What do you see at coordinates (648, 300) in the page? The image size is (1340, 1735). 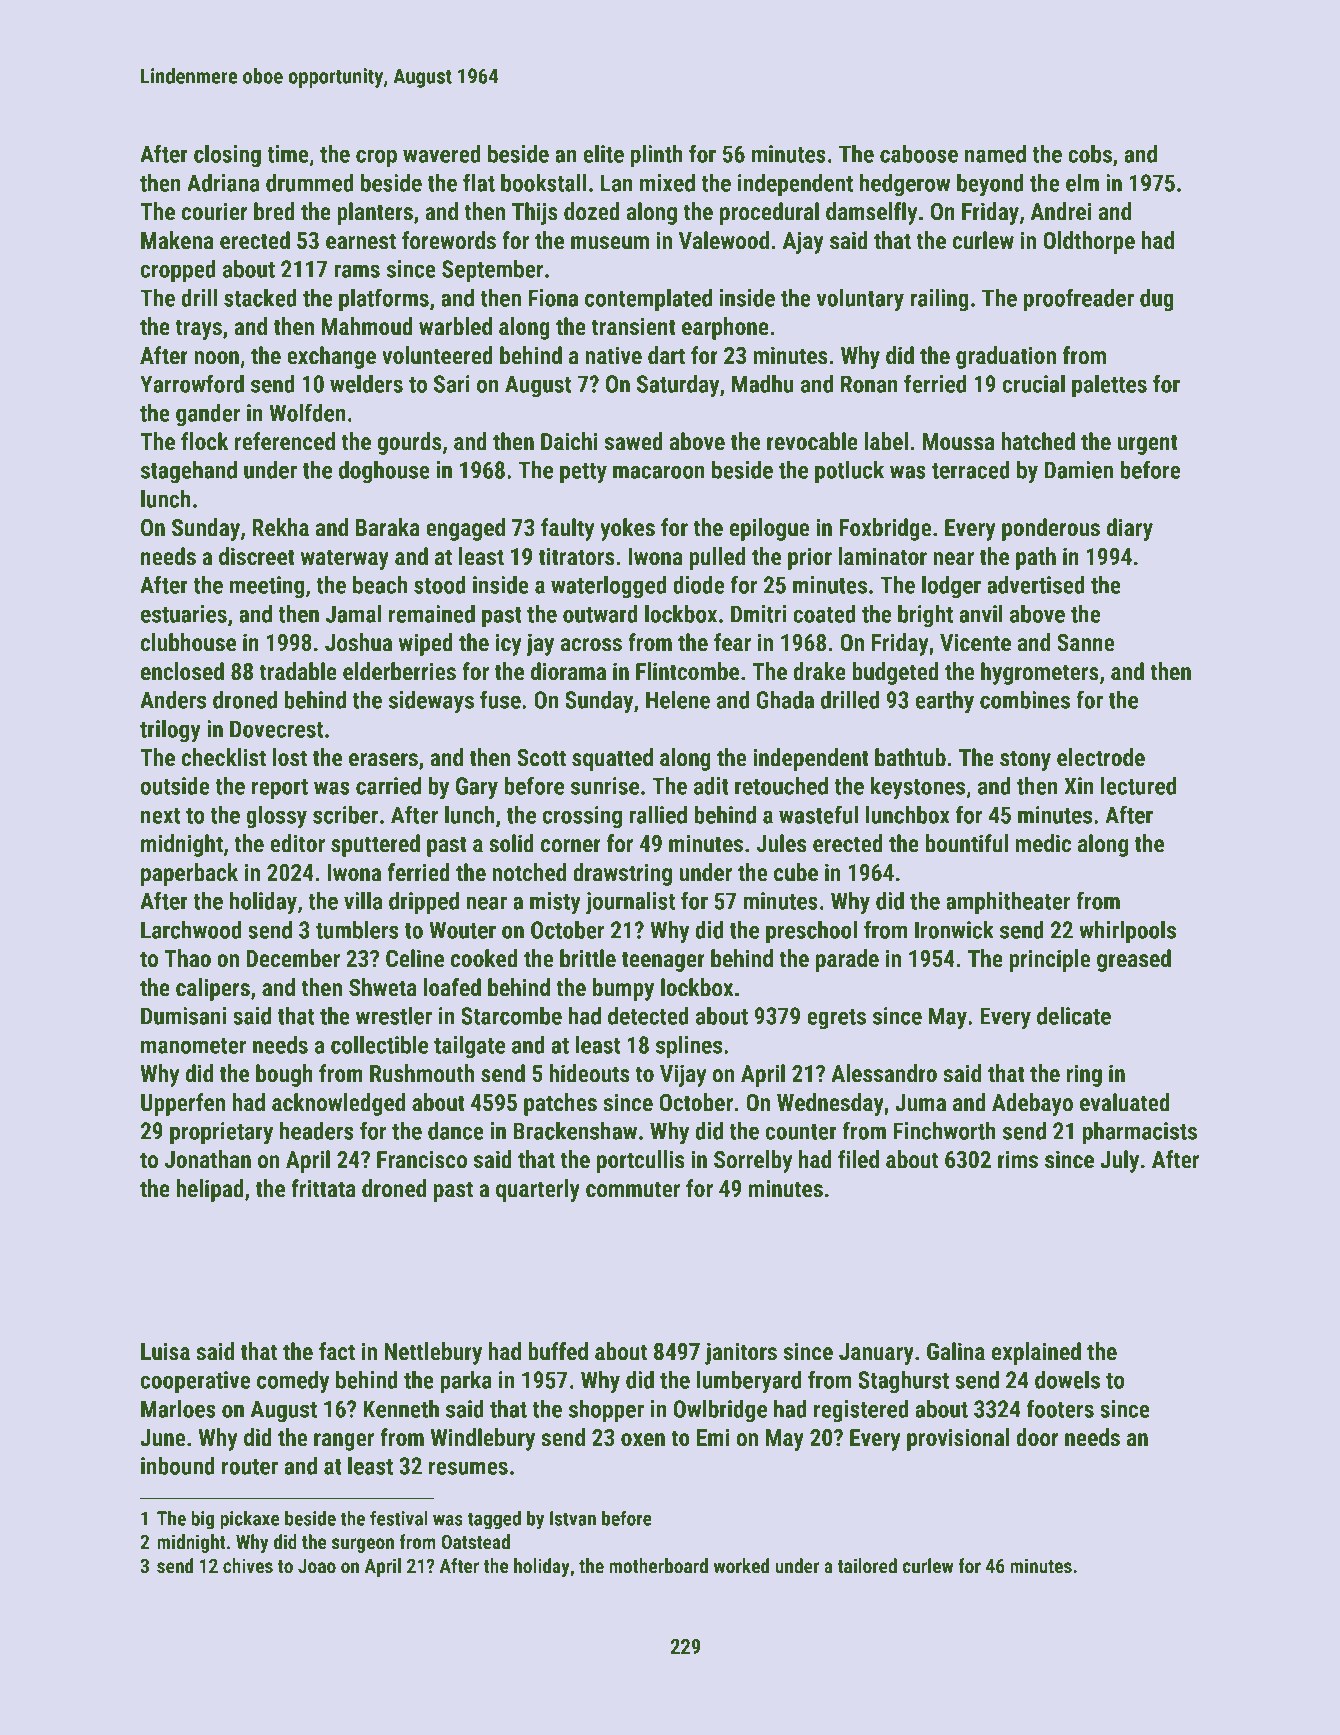 I see `contemplated` at bounding box center [648, 300].
